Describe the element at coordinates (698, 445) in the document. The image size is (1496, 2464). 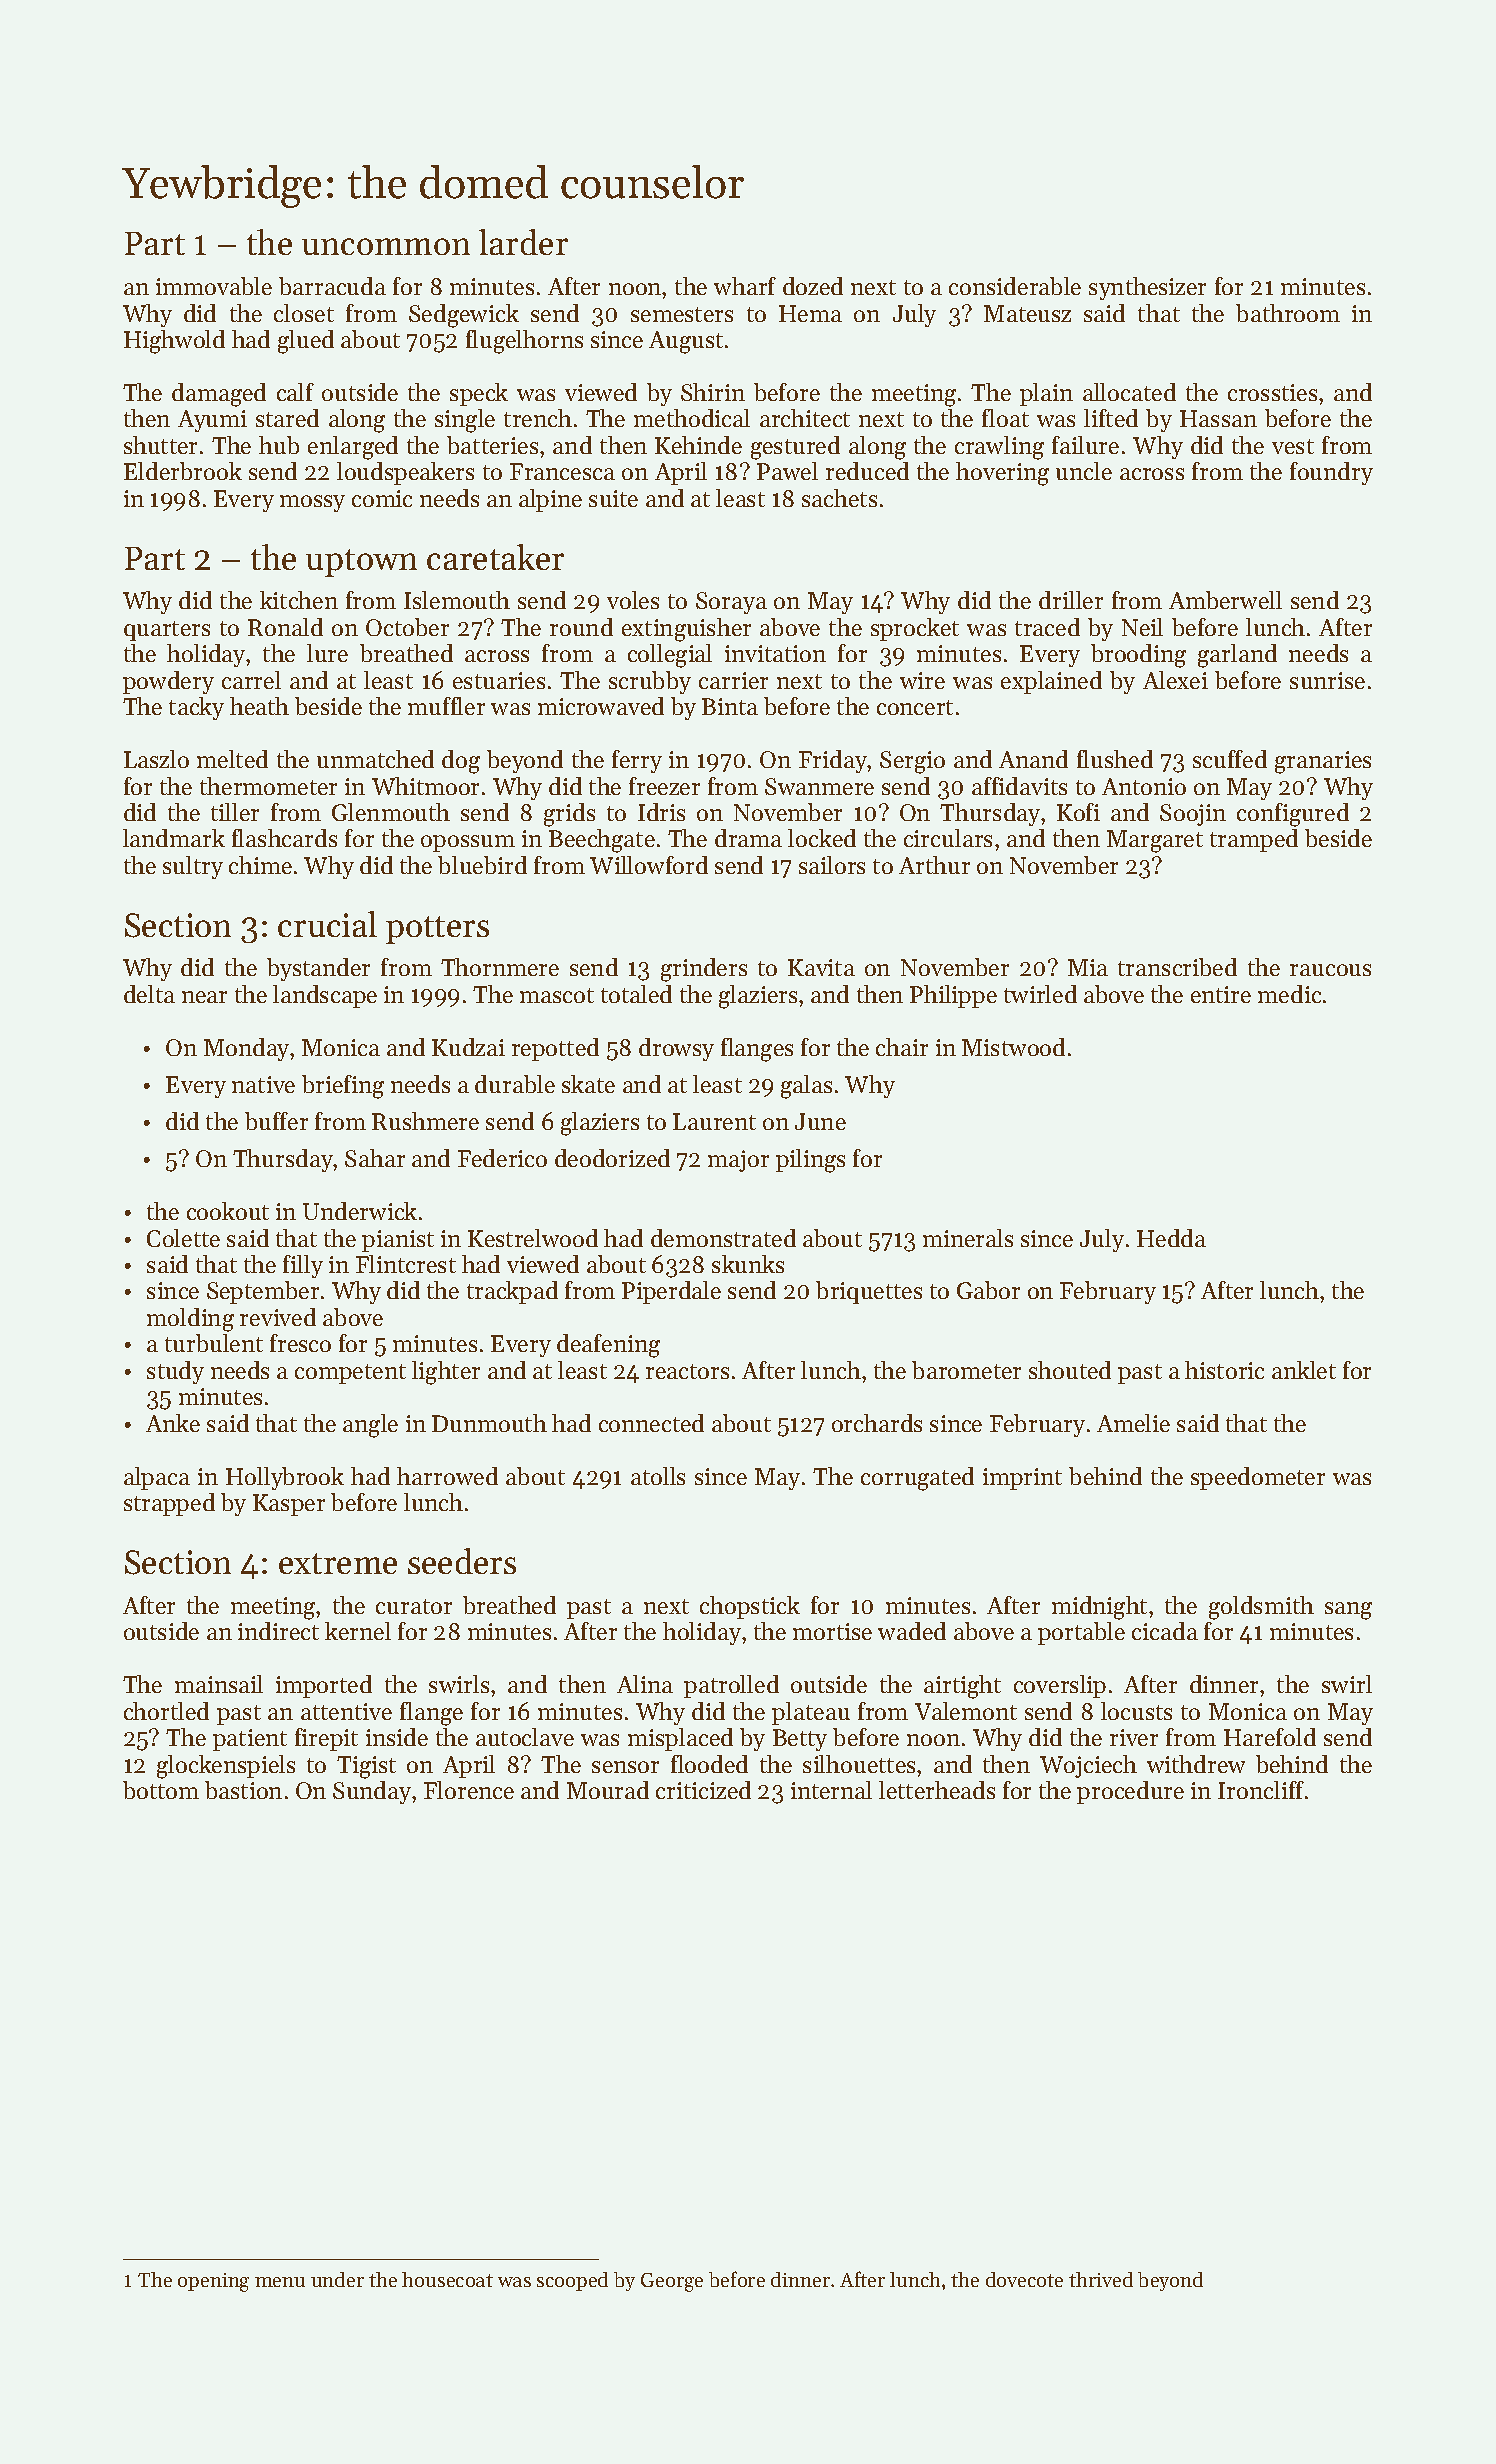
I see `Kehinde` at that location.
